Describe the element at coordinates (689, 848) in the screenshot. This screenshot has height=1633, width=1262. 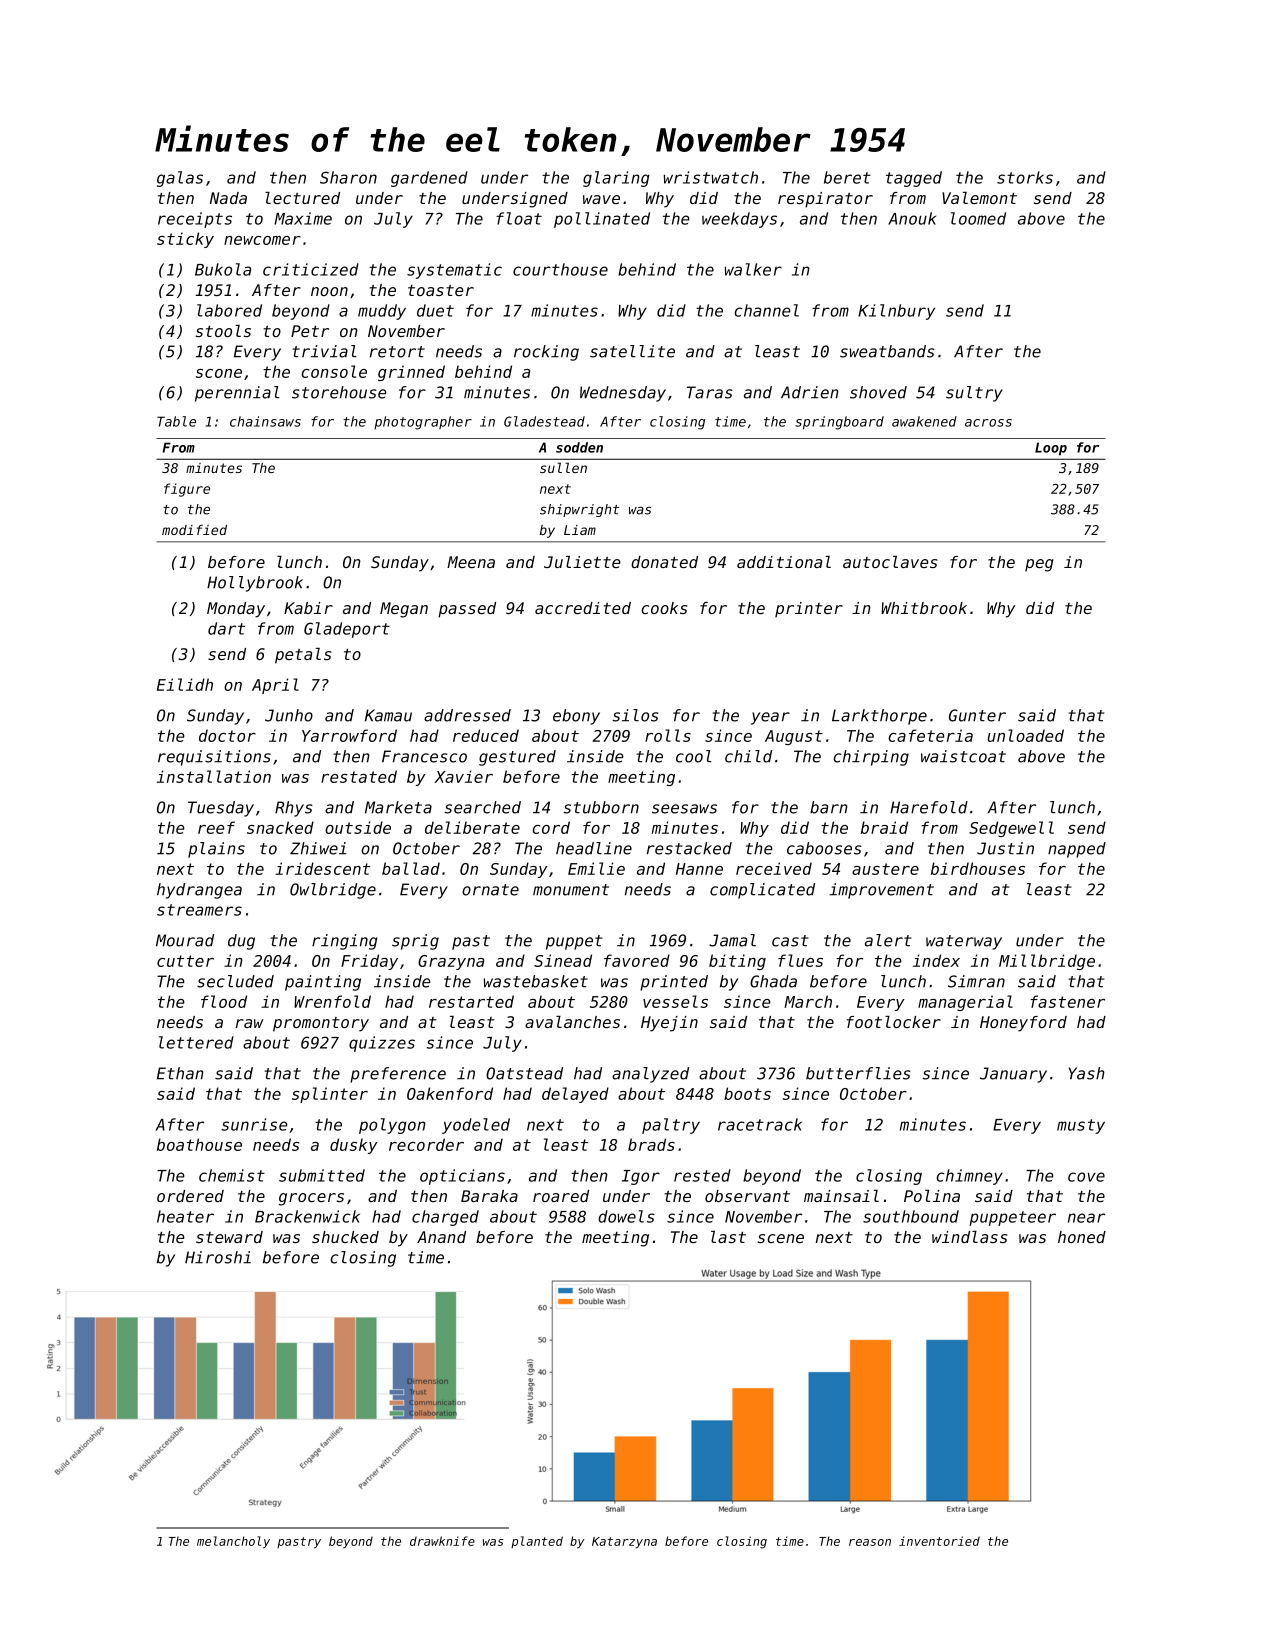
I see `restacked` at that location.
